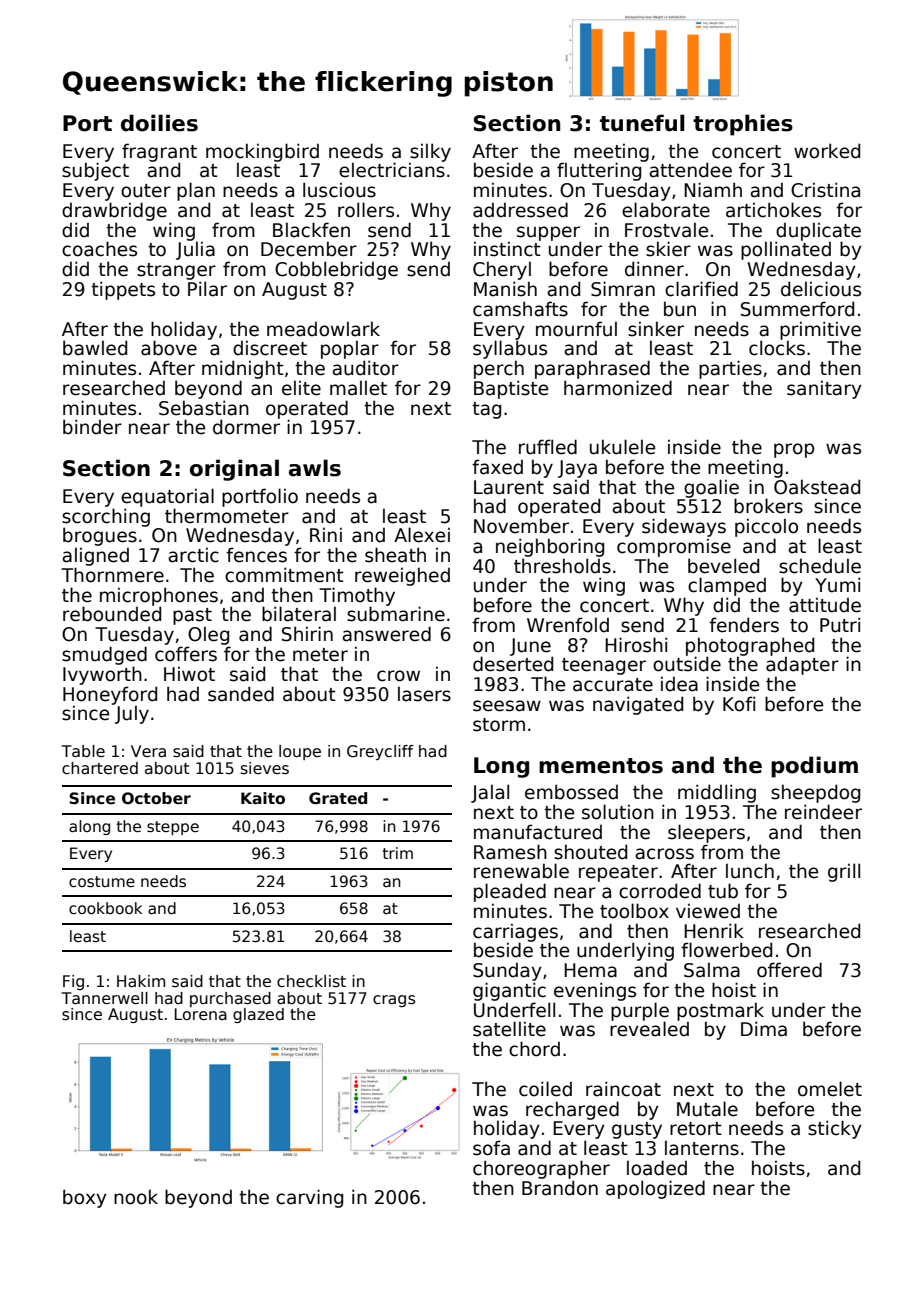  What do you see at coordinates (309, 1198) in the page?
I see `carving` at bounding box center [309, 1198].
